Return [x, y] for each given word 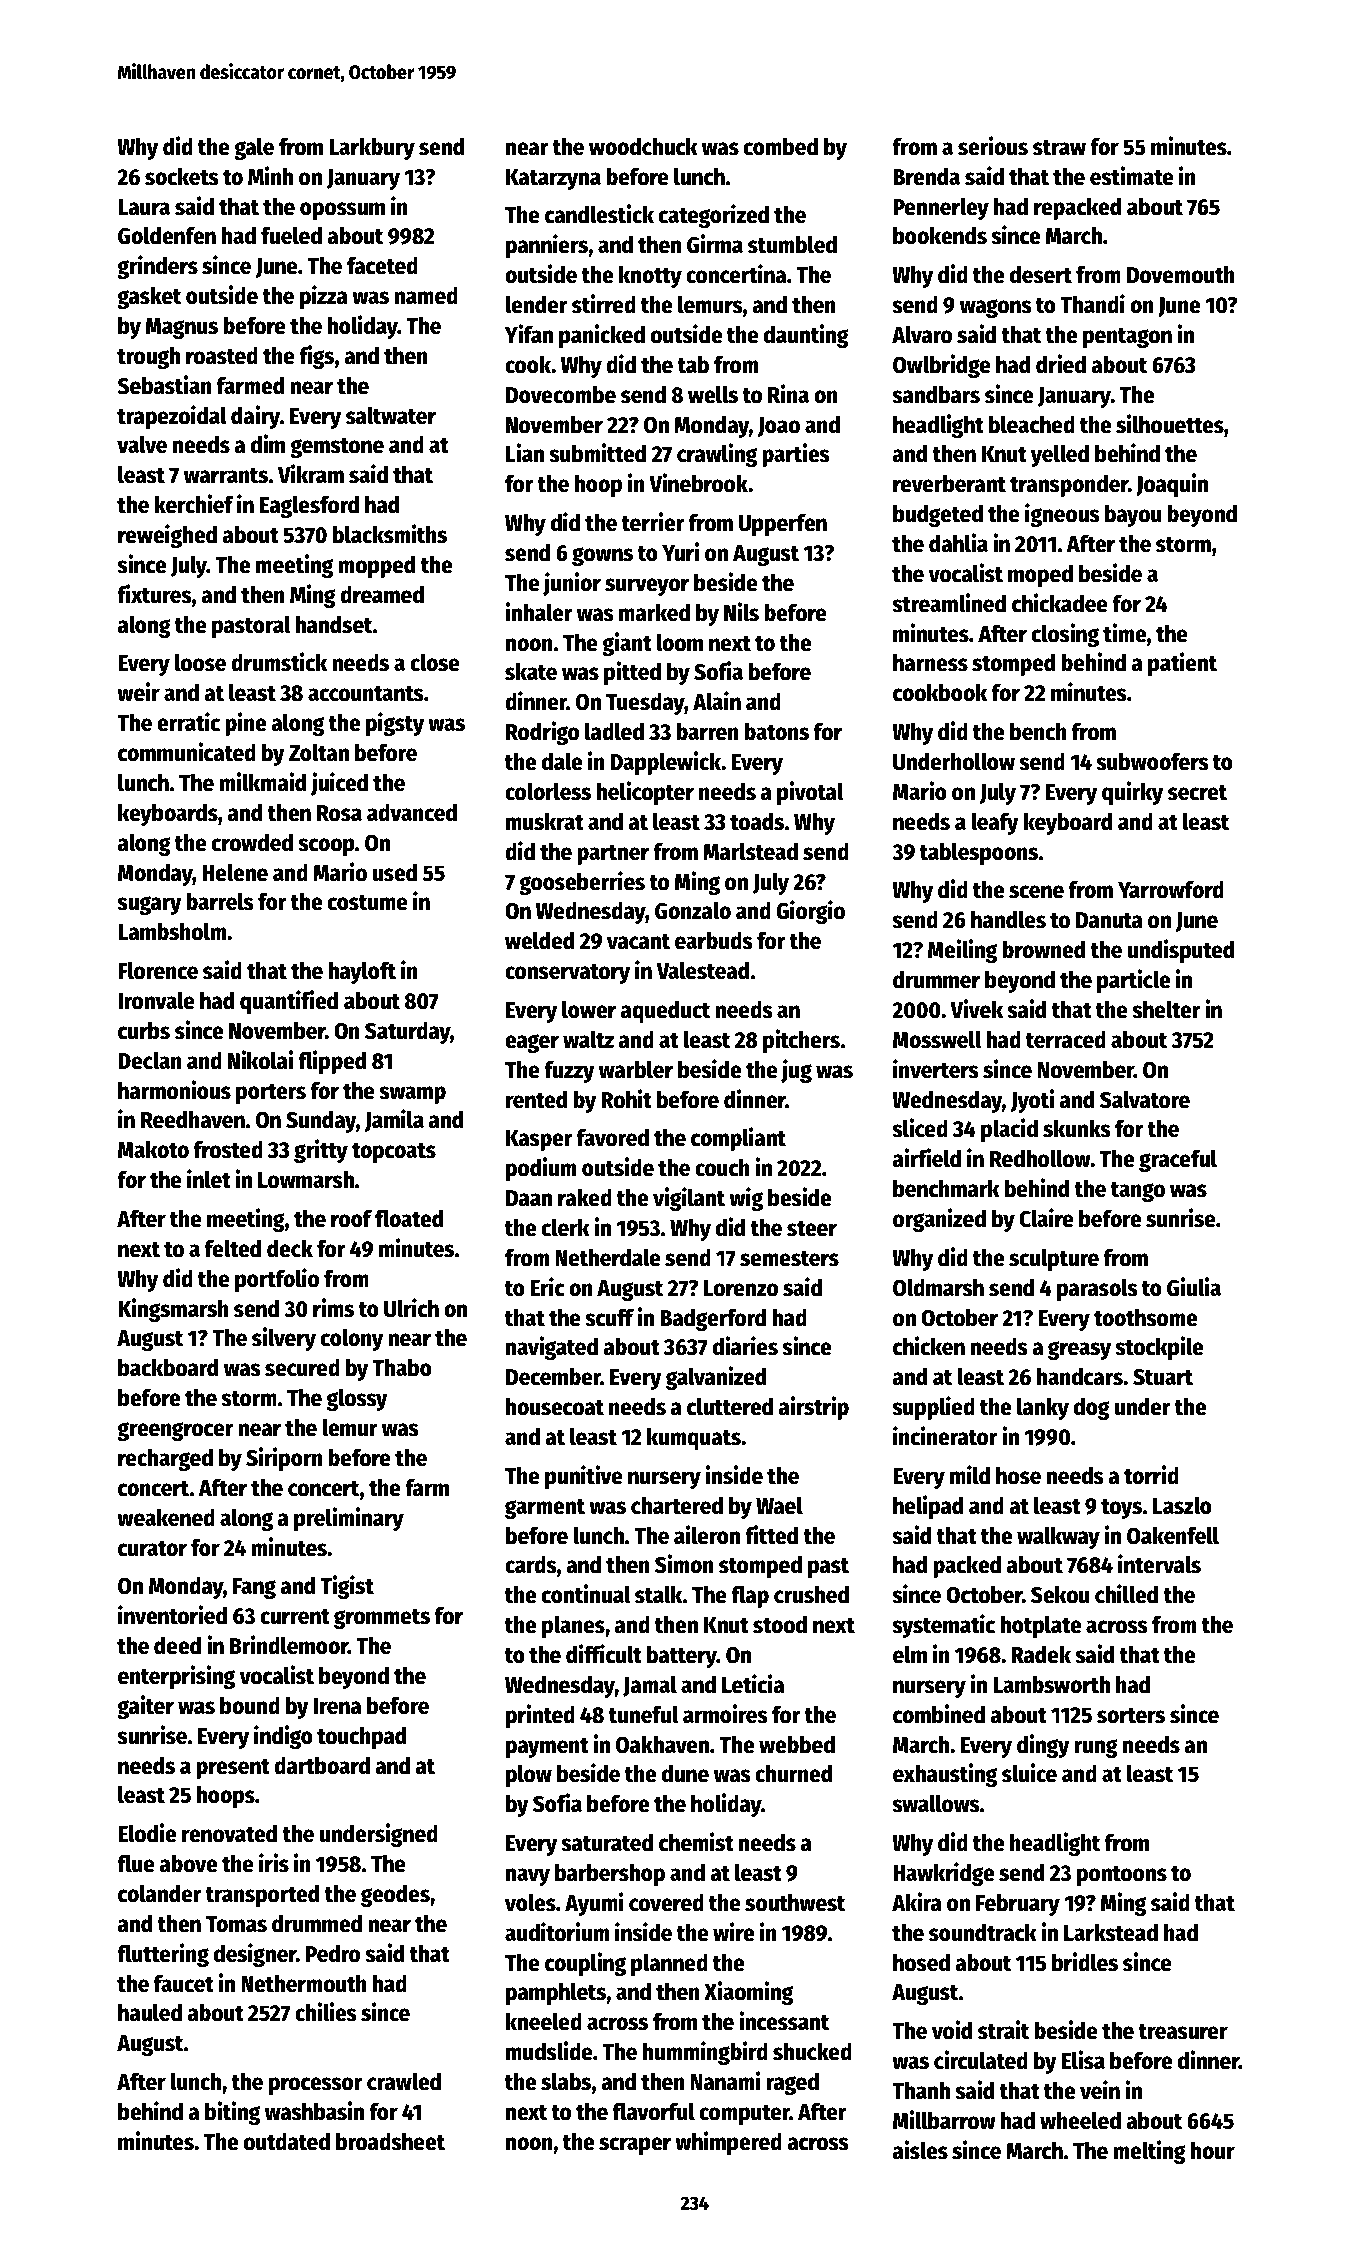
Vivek [976, 1009]
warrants [226, 476]
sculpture [1054, 1260]
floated [409, 1218]
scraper [635, 2146]
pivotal [810, 793]
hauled [150, 2012]
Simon [684, 1564]
